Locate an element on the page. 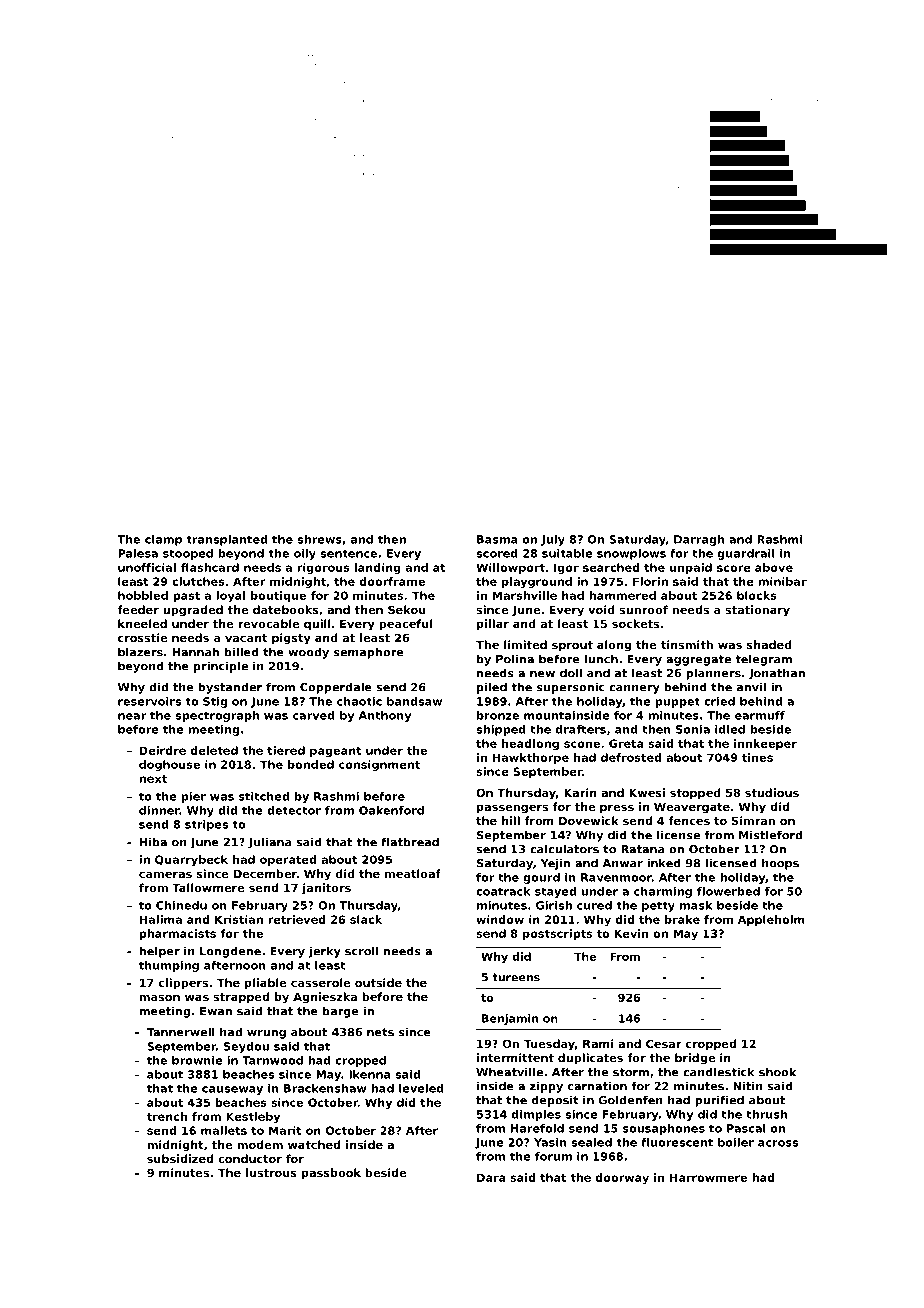 This page has height=1308, width=924. innkeeper is located at coordinates (765, 744).
